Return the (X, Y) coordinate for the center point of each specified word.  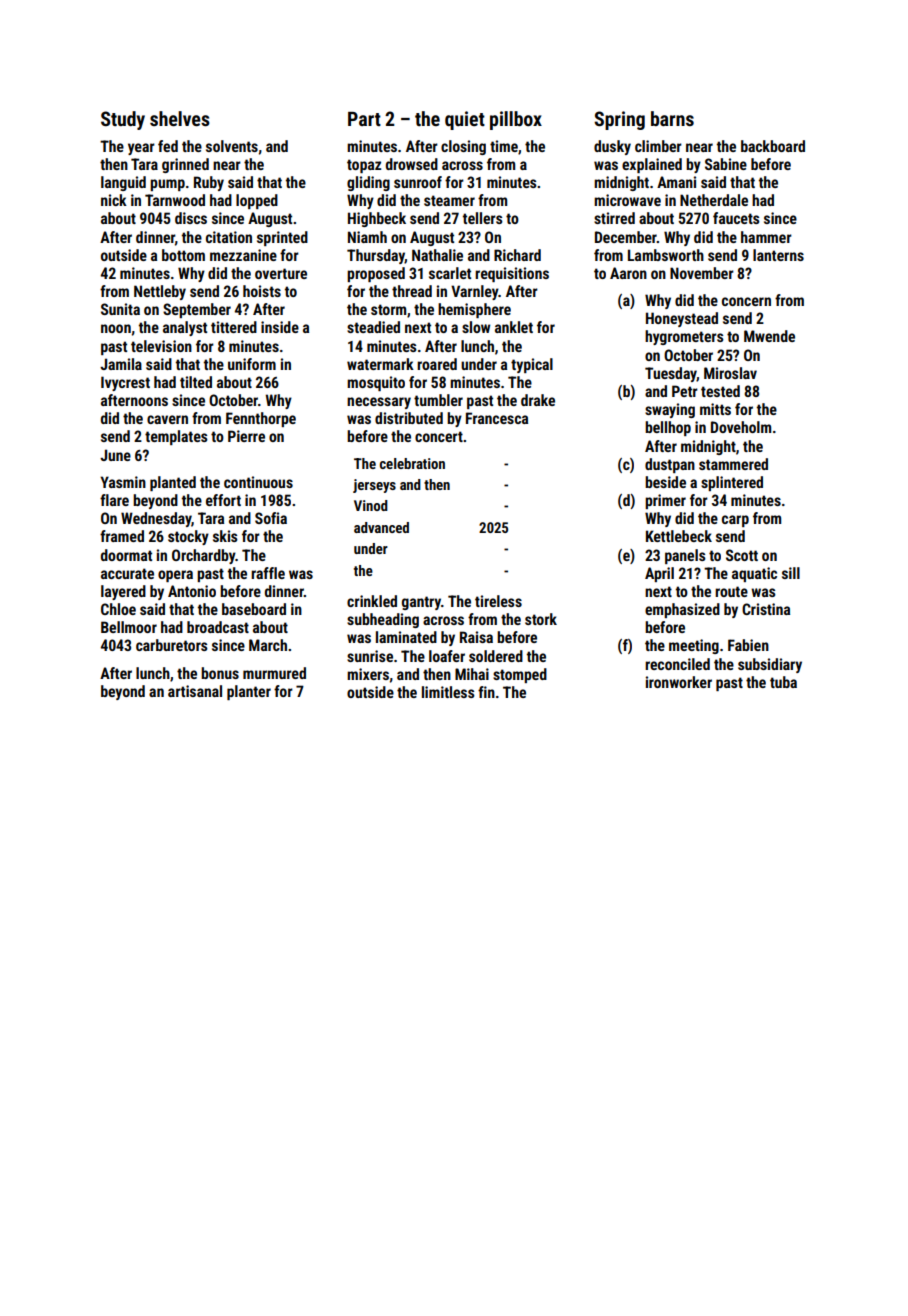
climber (658, 146)
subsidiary (770, 665)
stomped (520, 675)
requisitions (512, 274)
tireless (498, 601)
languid (123, 183)
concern (746, 301)
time (504, 146)
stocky (188, 537)
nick (114, 200)
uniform (252, 364)
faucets (736, 218)
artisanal (195, 691)
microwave (627, 200)
